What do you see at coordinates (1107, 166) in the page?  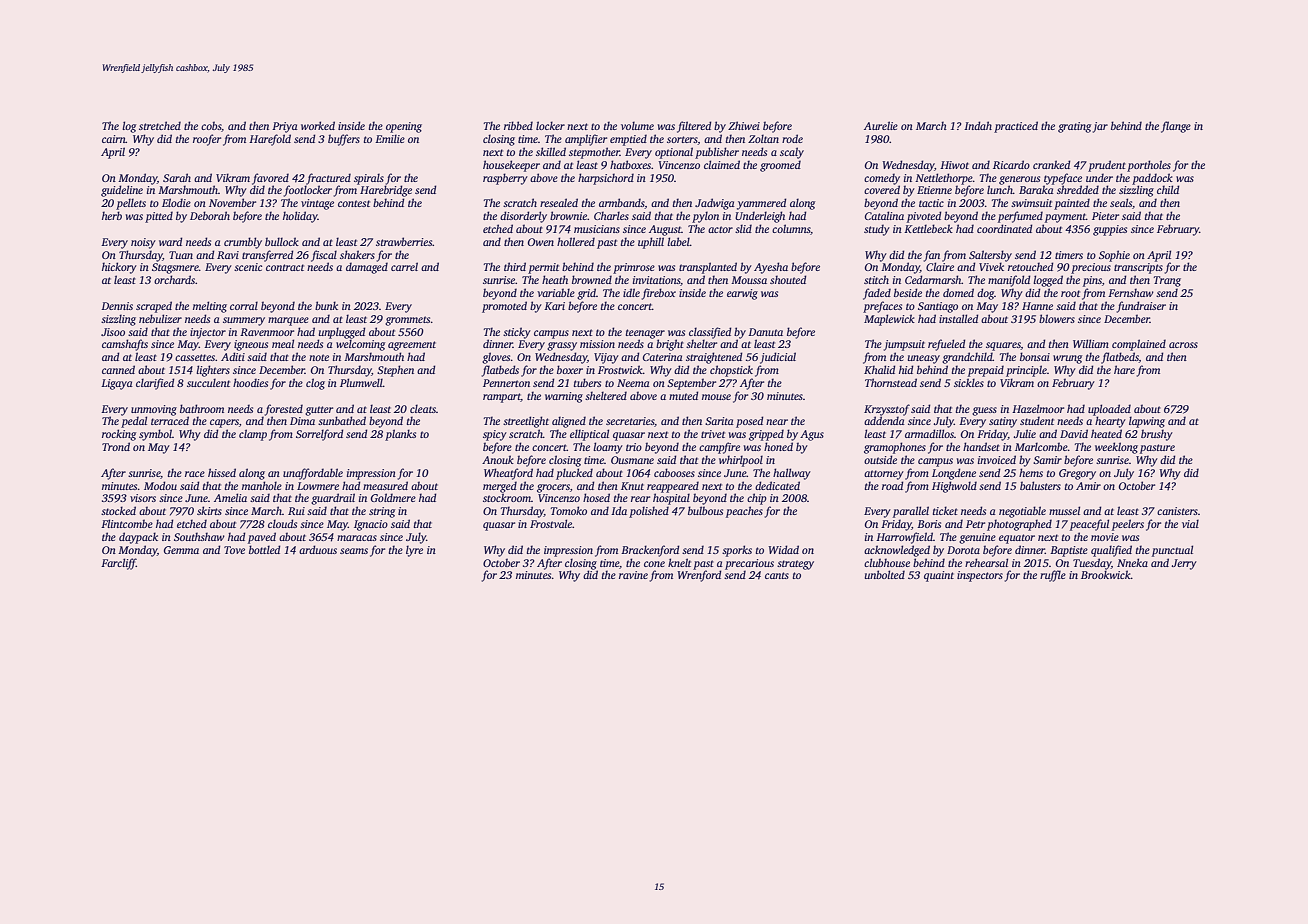 I see `prudent` at bounding box center [1107, 166].
